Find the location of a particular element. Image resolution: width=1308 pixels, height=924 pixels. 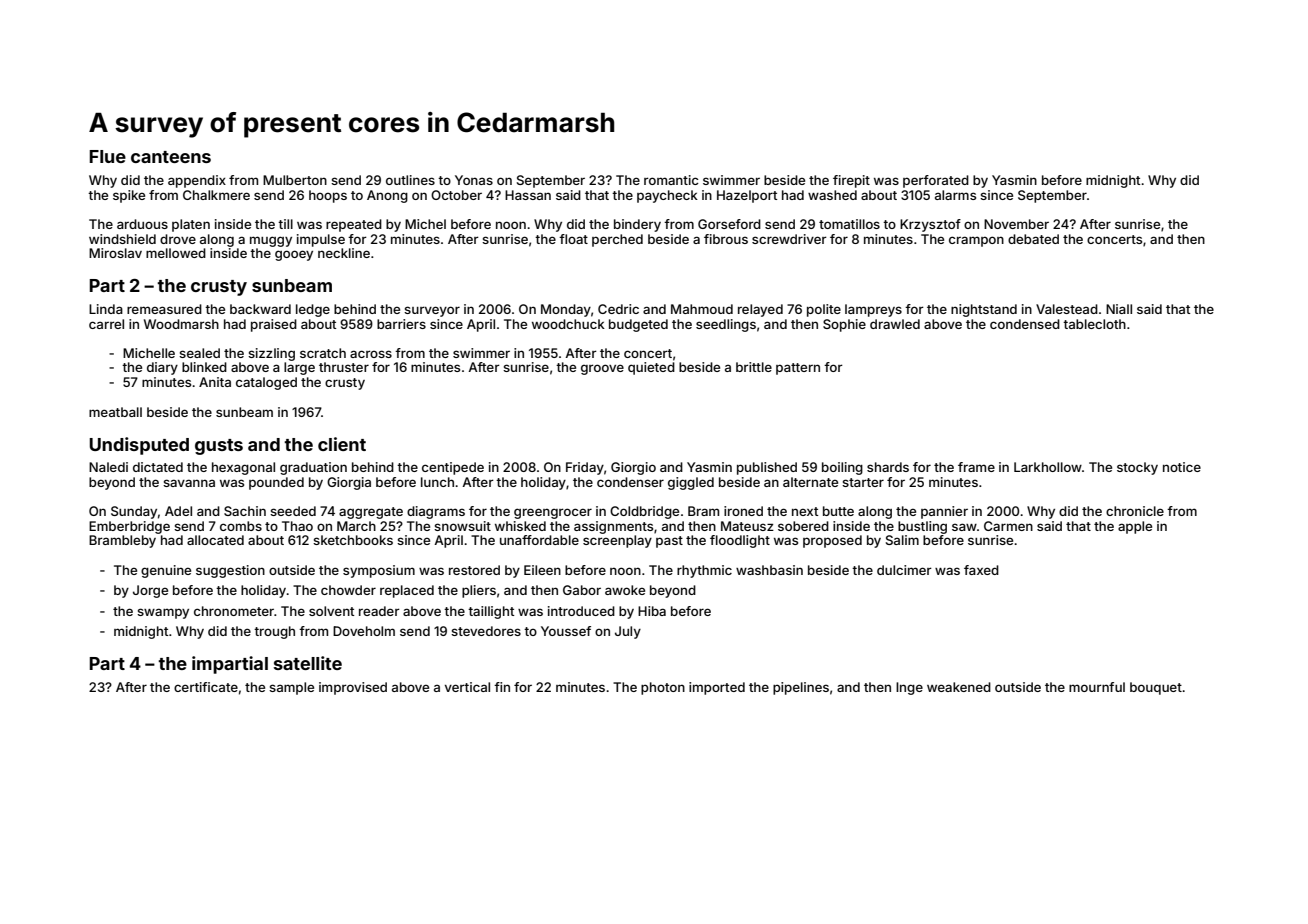

weakened is located at coordinates (959, 687).
